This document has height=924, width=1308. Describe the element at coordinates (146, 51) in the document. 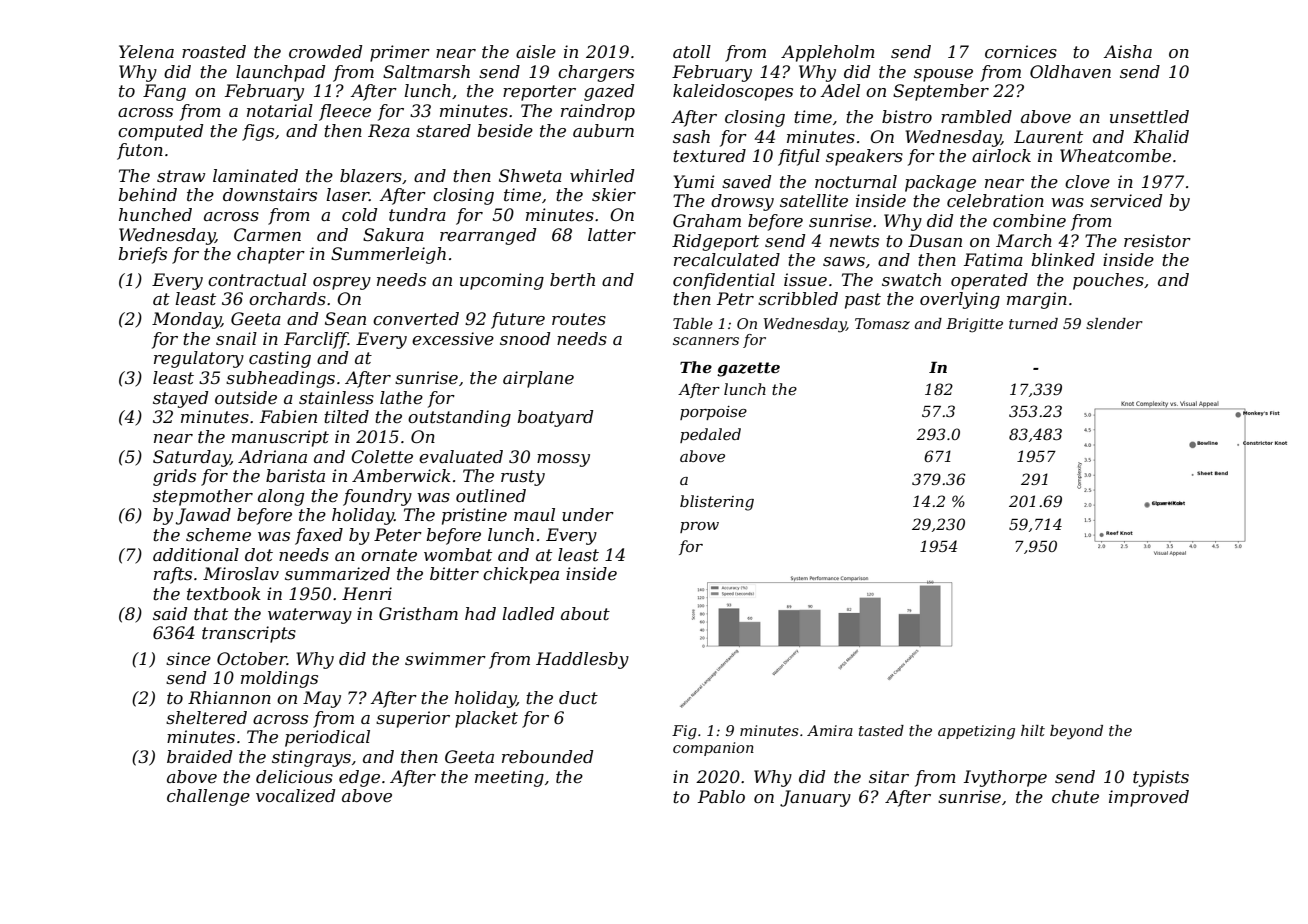

I see `Yelena` at that location.
